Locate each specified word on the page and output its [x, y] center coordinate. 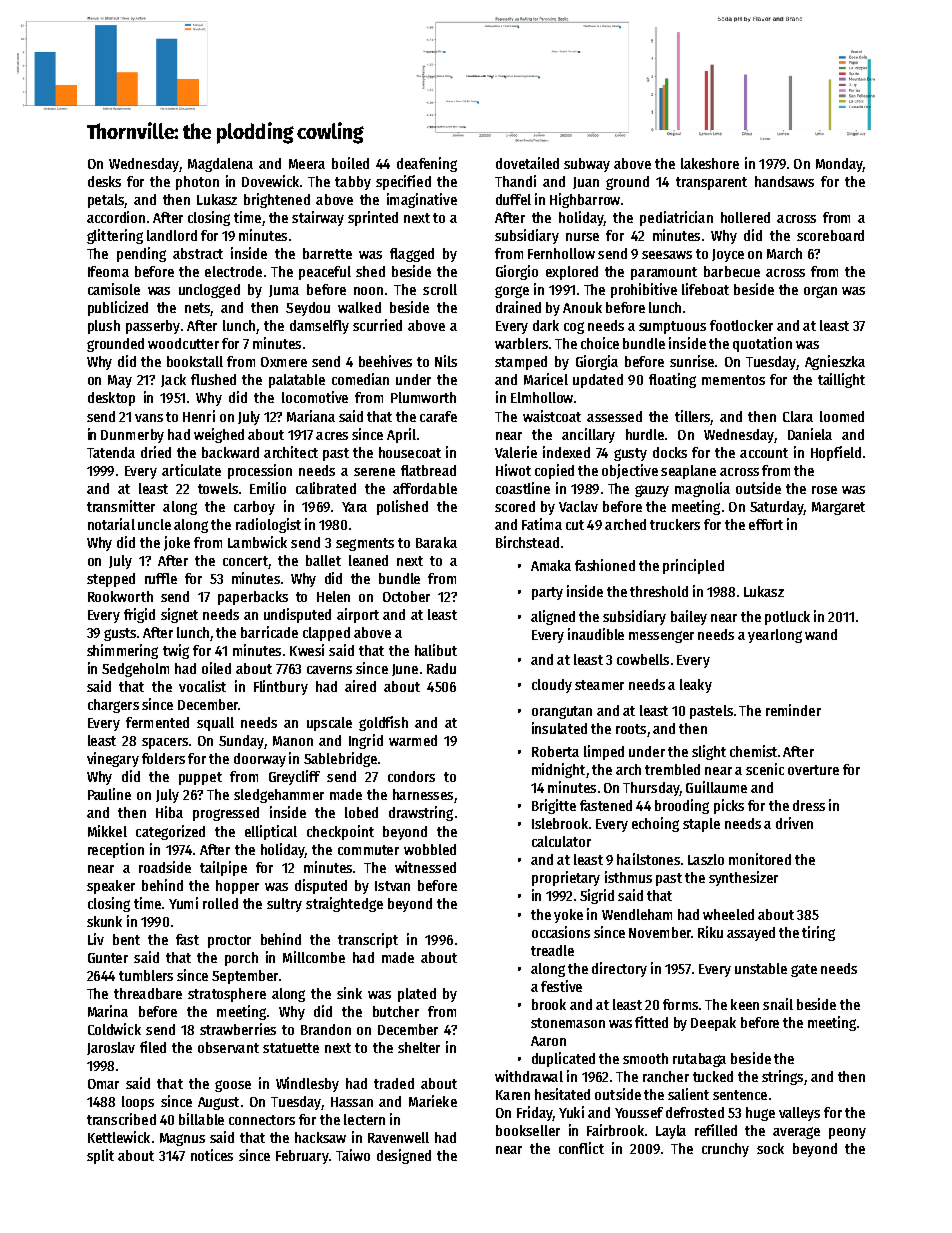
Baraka [436, 542]
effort [766, 524]
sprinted [373, 218]
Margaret [838, 508]
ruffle [161, 578]
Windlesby [307, 1084]
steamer [599, 685]
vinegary [113, 759]
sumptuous [672, 327]
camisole [114, 289]
